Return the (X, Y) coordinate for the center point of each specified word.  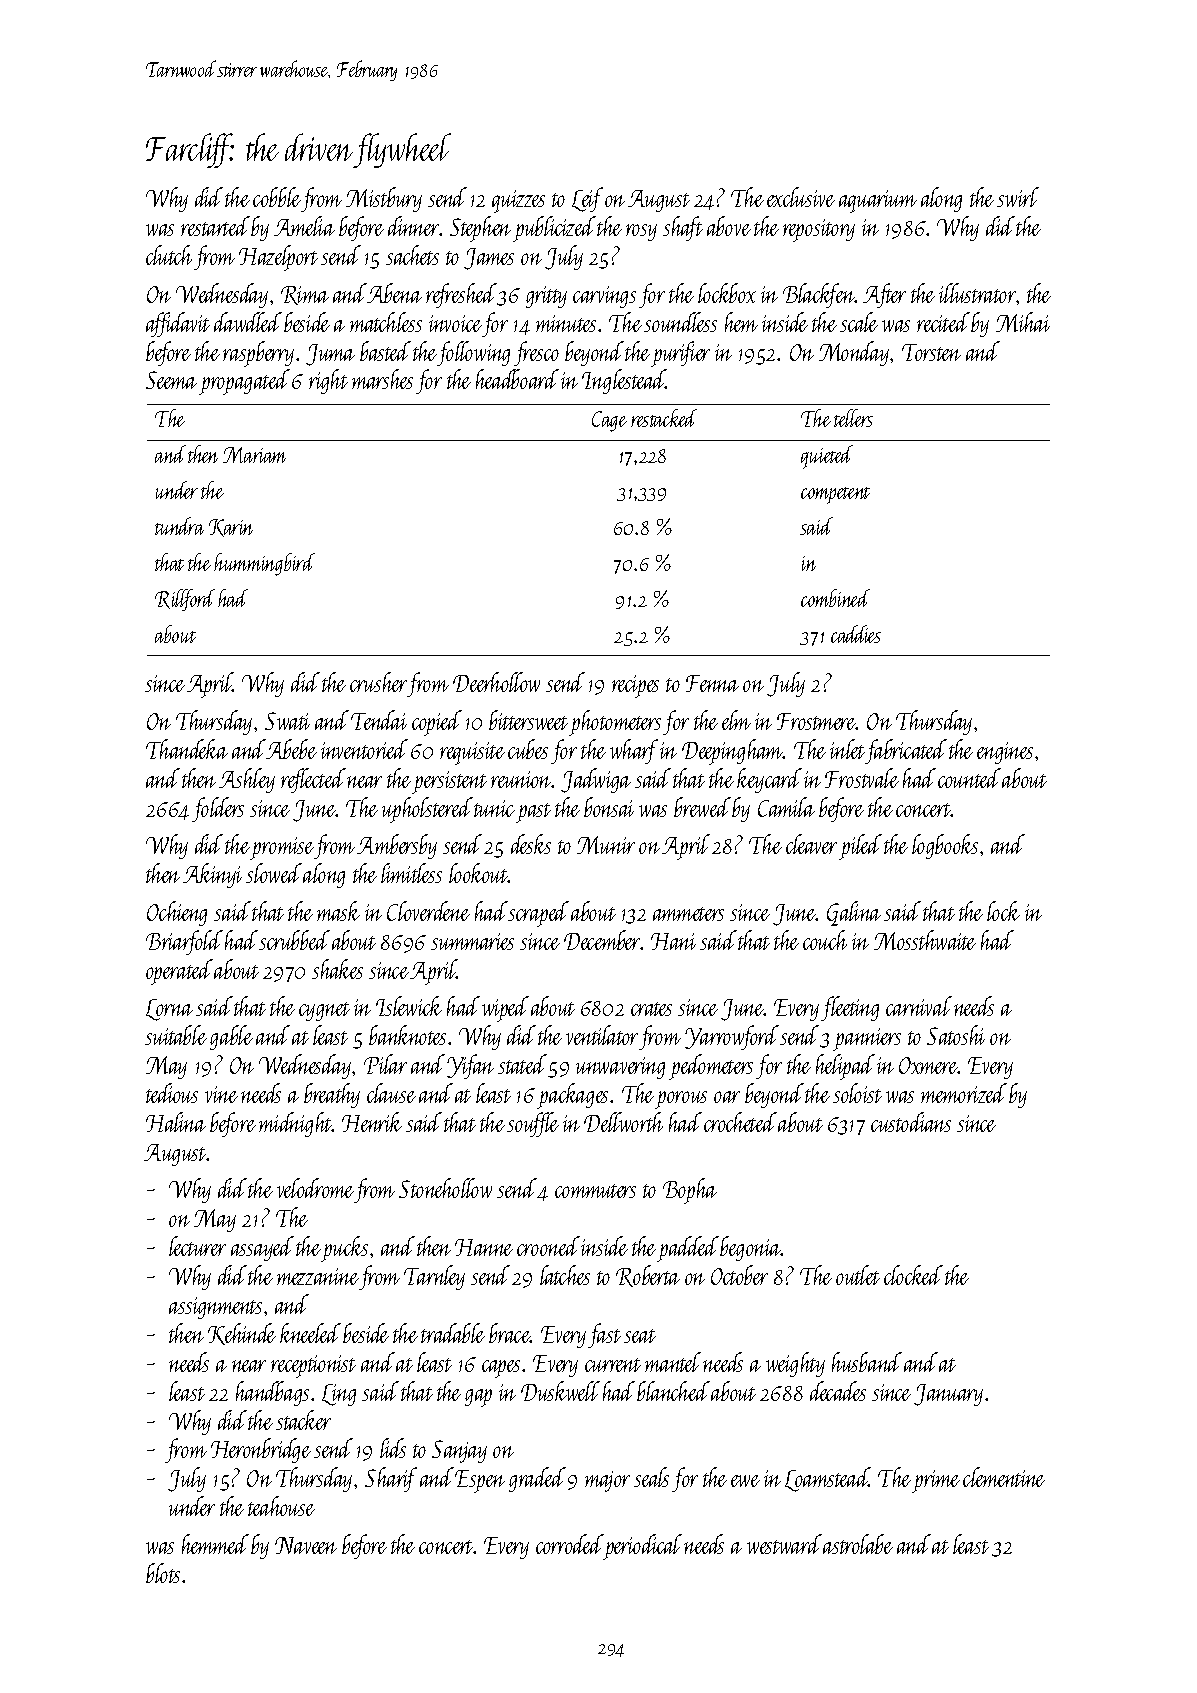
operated (179, 972)
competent (835, 495)
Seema (171, 380)
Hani (673, 941)
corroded (570, 1544)
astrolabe (858, 1544)
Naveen (306, 1545)
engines (1005, 753)
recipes (635, 686)
